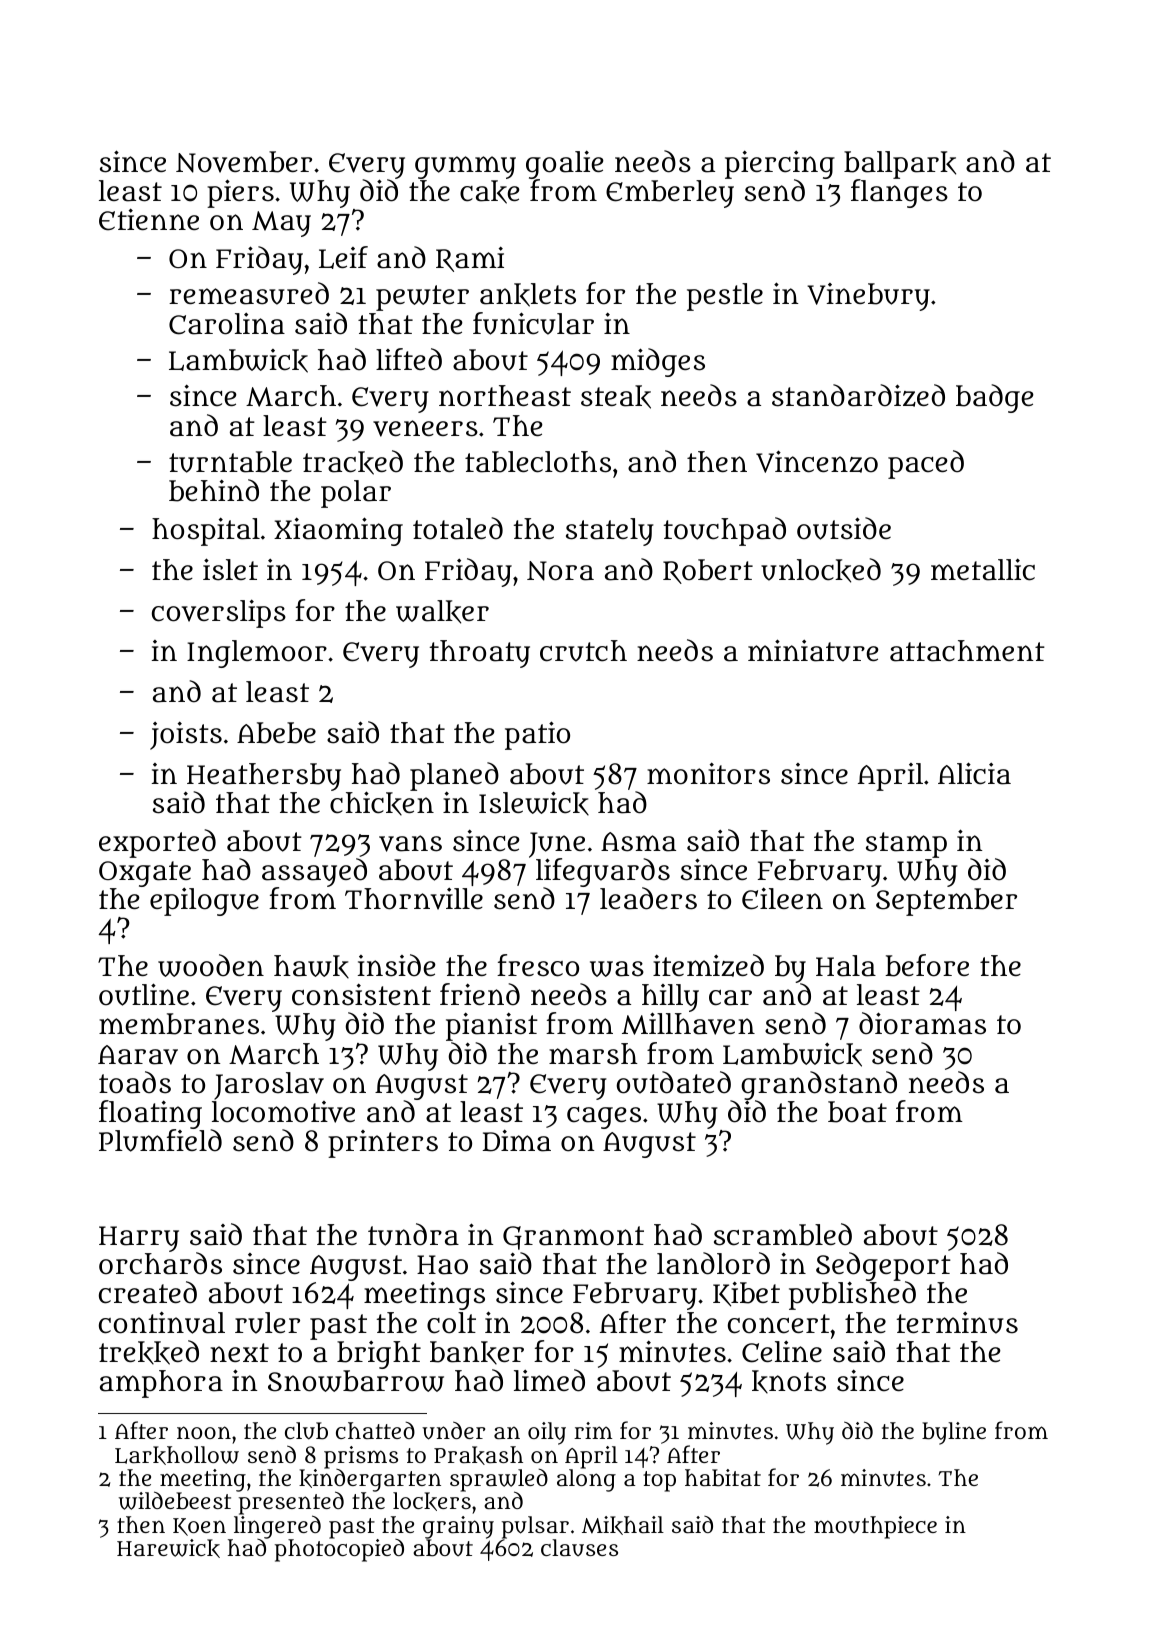 The image size is (1153, 1631). I want to click on gummy, so click(465, 167).
